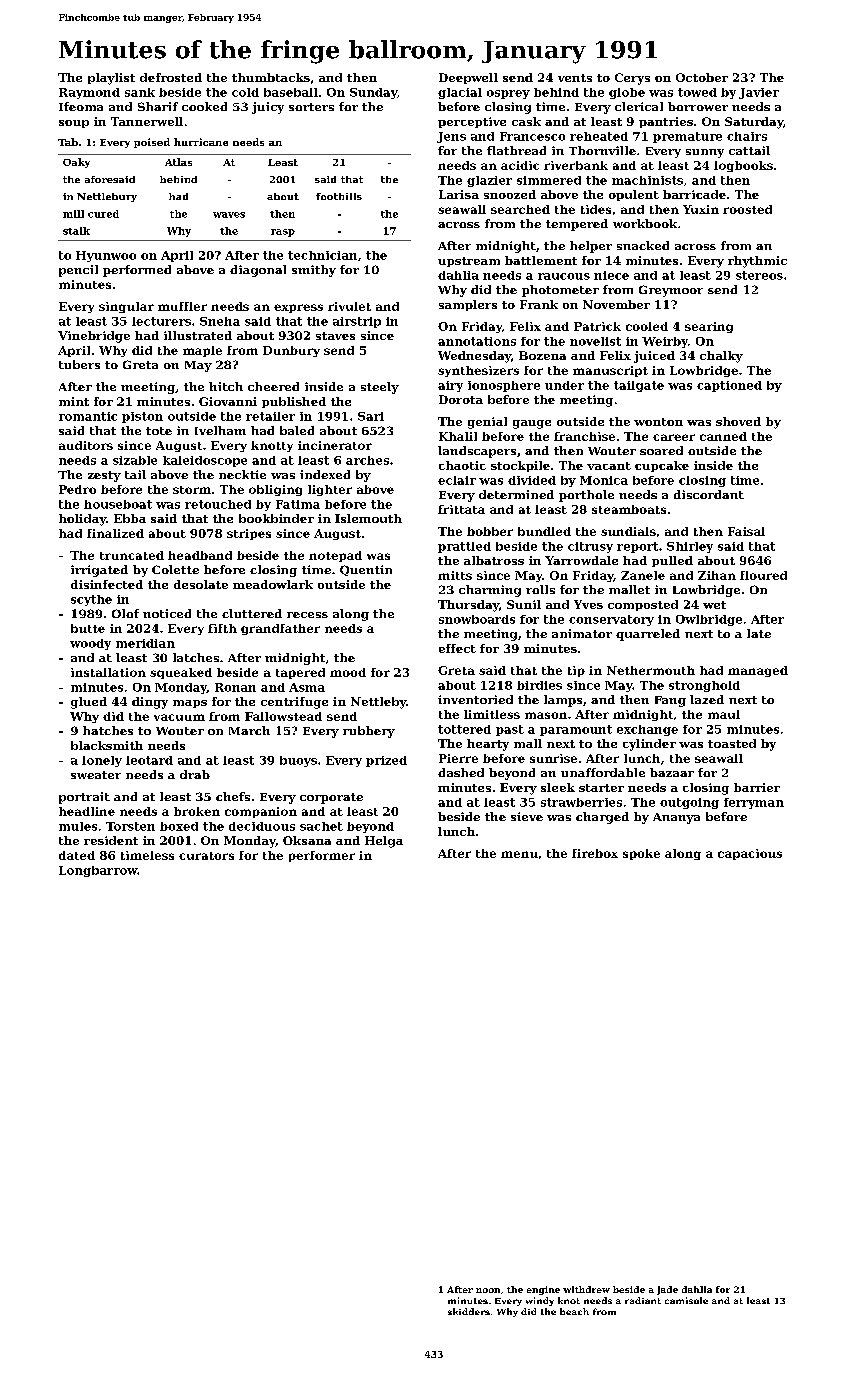  What do you see at coordinates (757, 262) in the image?
I see `rhythmic` at bounding box center [757, 262].
